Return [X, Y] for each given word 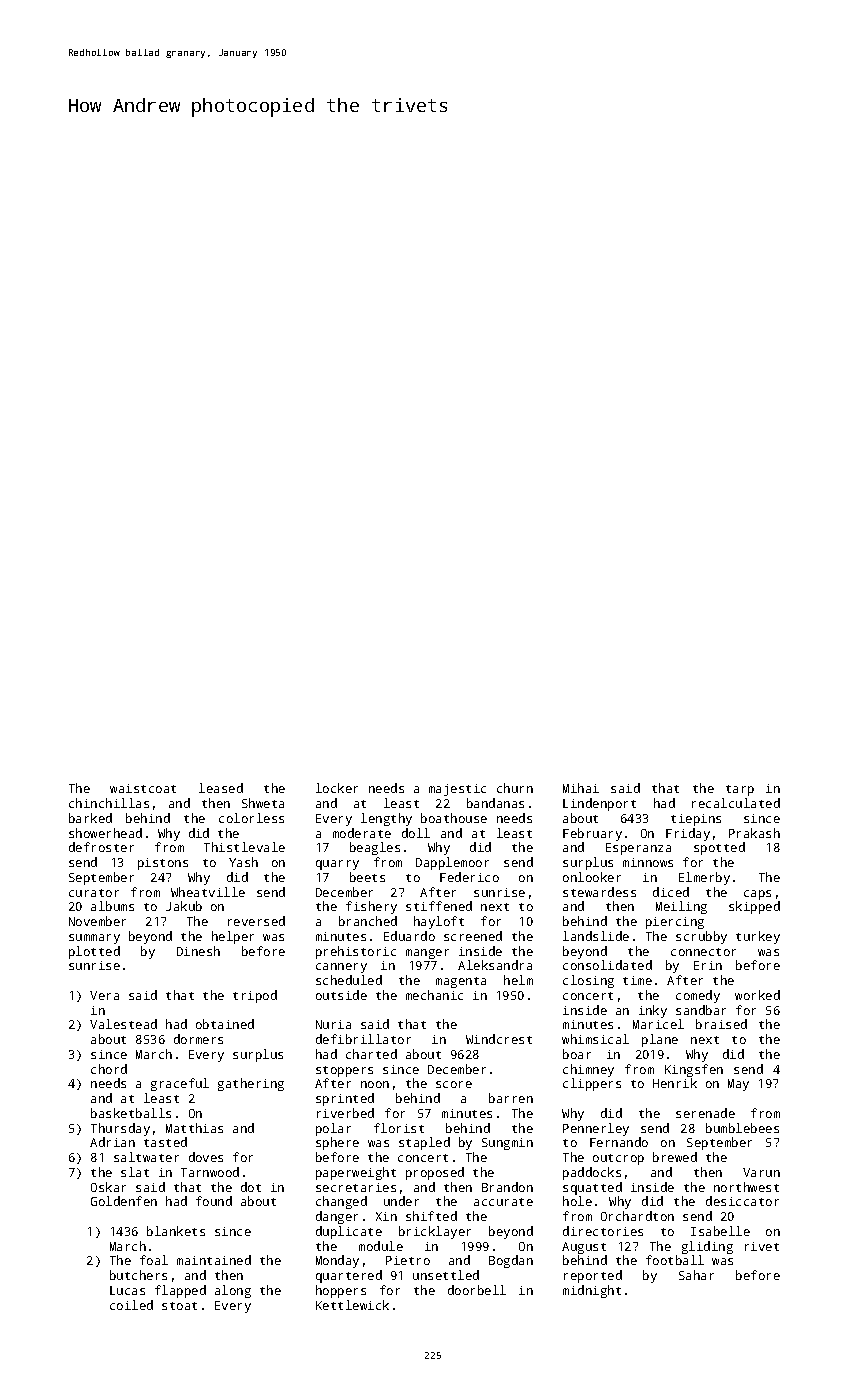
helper [233, 937]
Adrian [112, 1142]
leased [221, 788]
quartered [349, 1276]
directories [603, 1231]
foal [154, 1260]
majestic [457, 790]
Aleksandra [495, 965]
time [637, 980]
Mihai [581, 788]
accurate [503, 1202]
